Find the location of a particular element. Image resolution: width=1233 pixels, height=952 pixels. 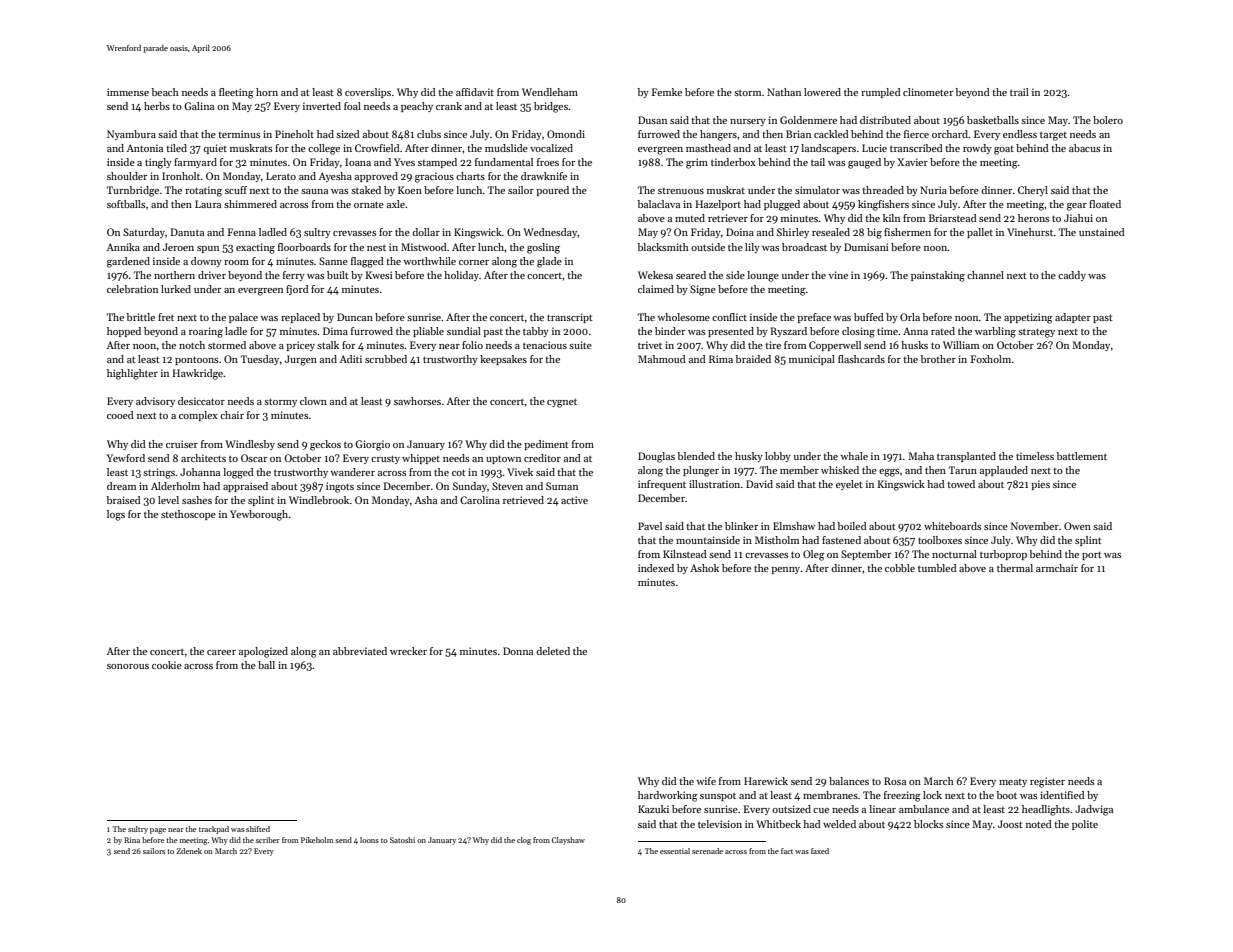

Jiahui is located at coordinates (1078, 218).
